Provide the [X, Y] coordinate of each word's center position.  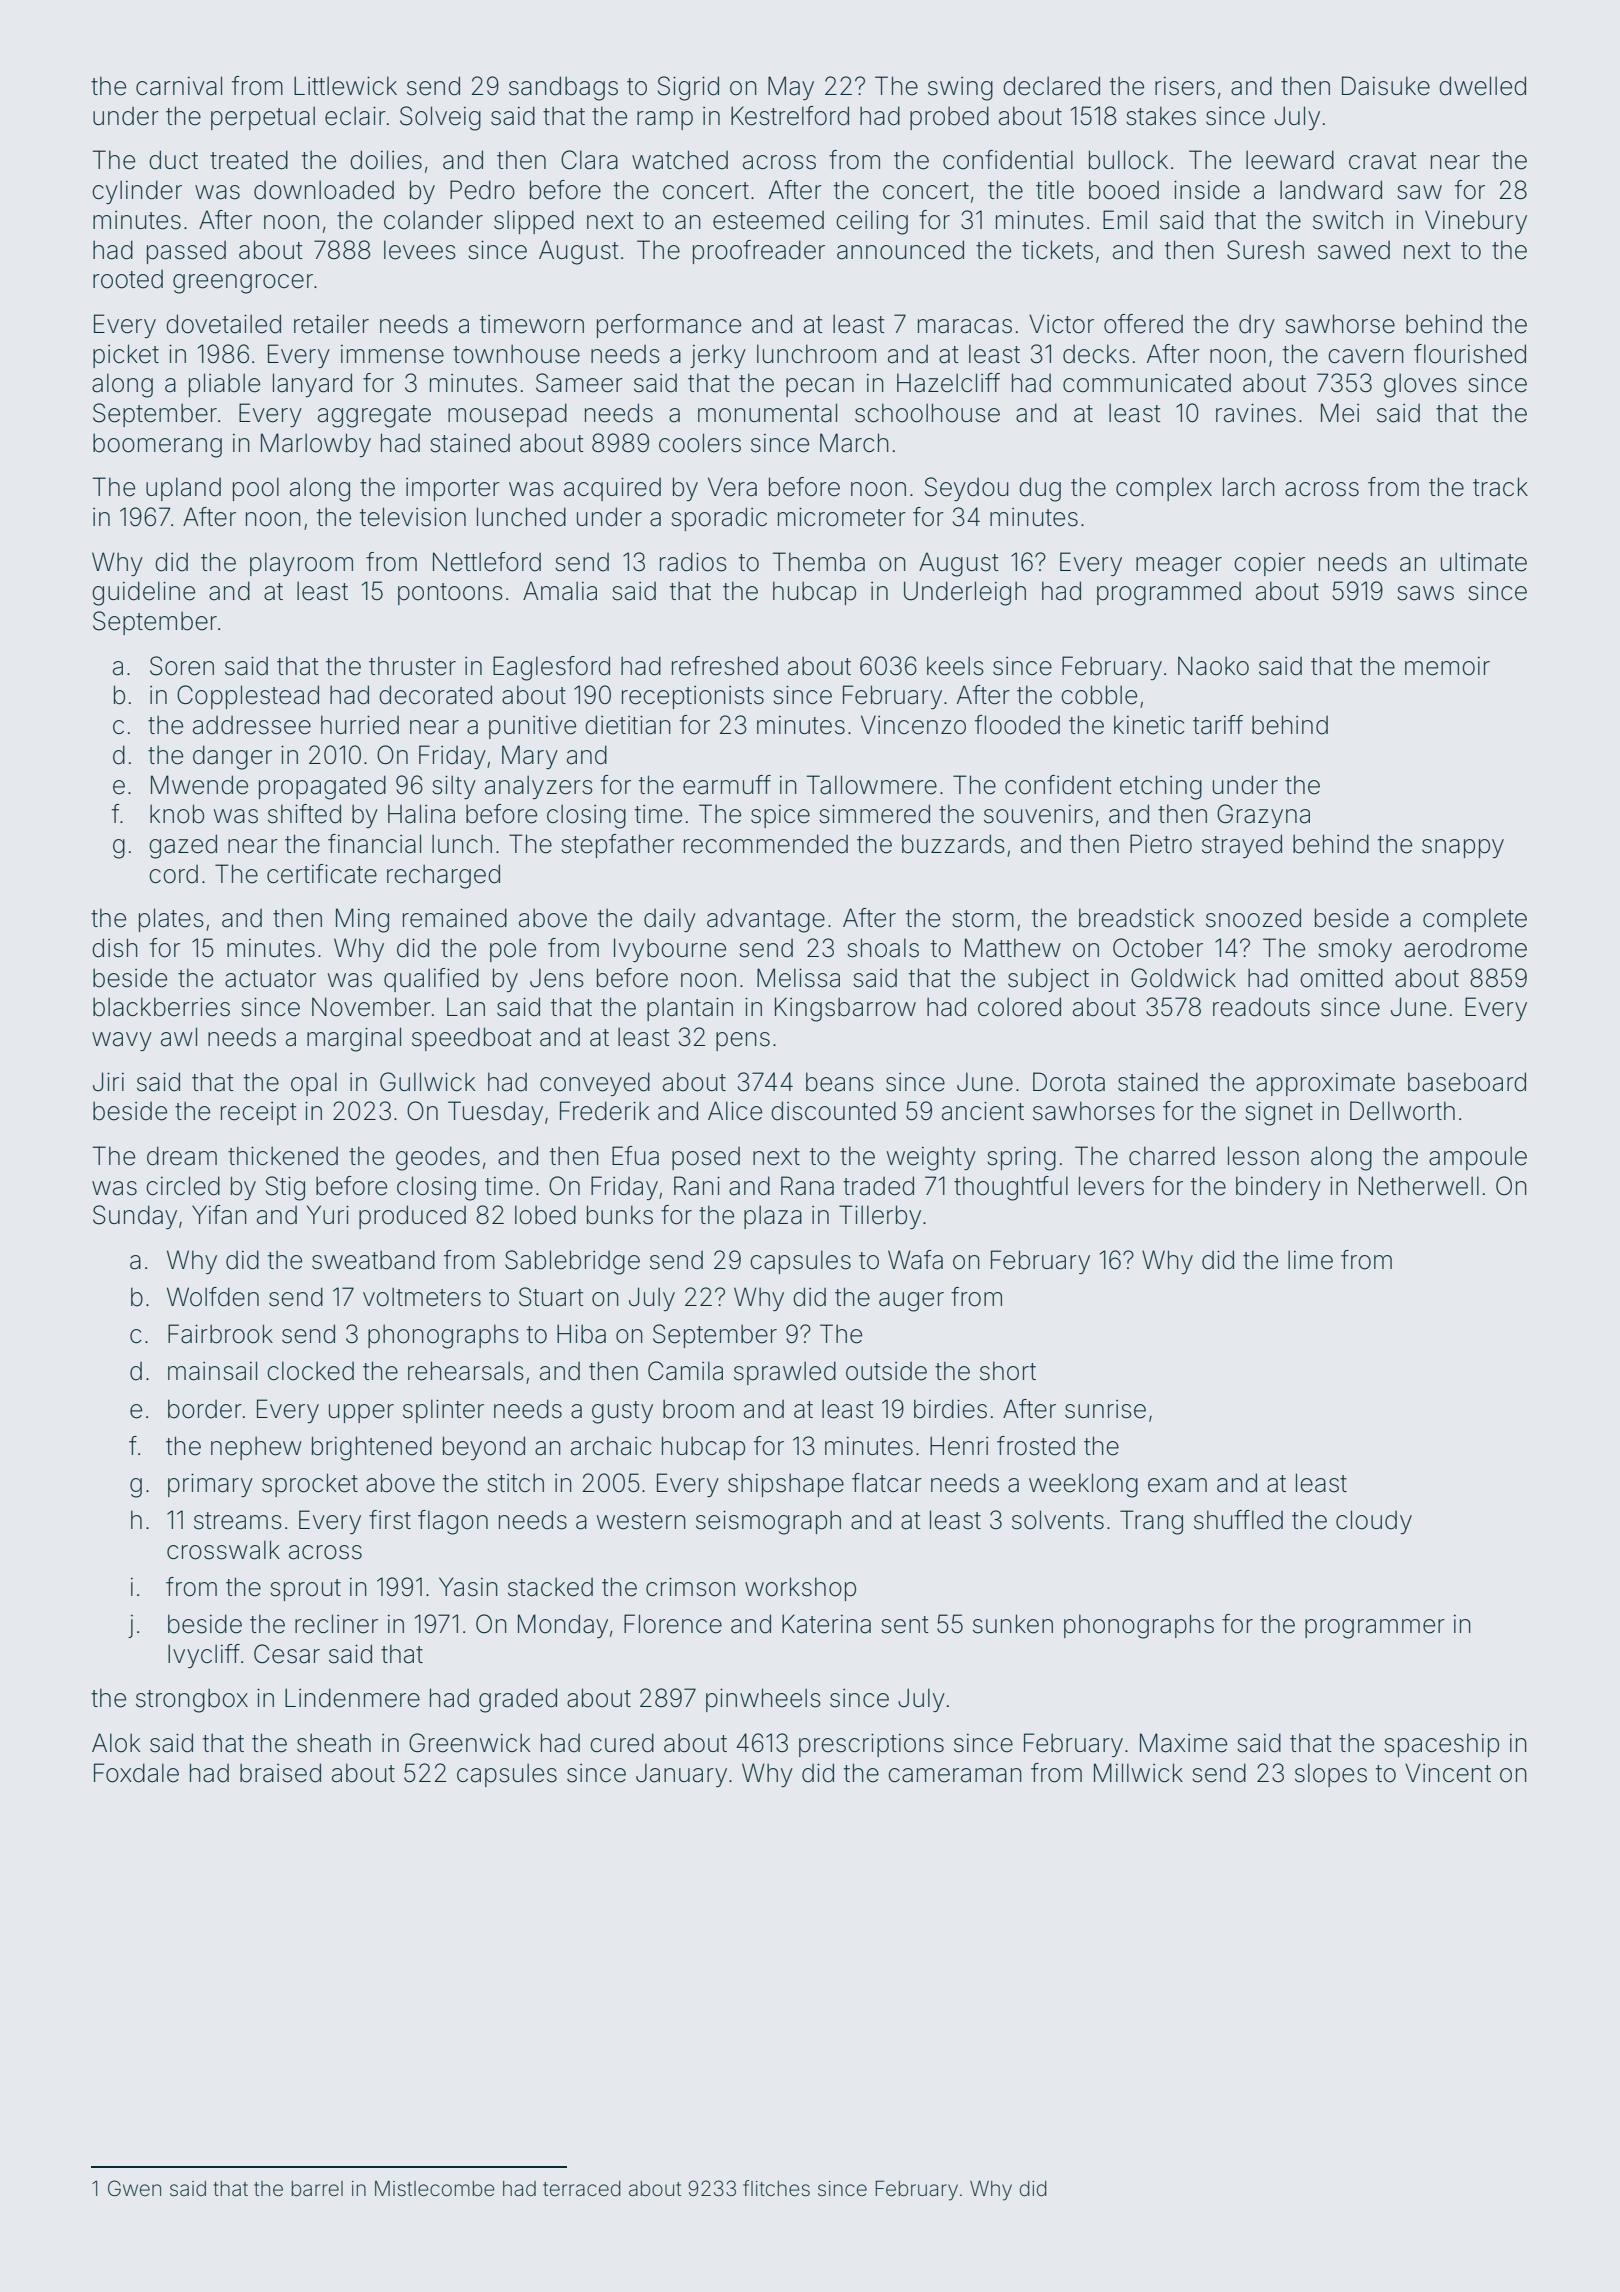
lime [1310, 1260]
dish [115, 948]
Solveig [440, 118]
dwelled [1482, 86]
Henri [959, 1446]
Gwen [134, 2188]
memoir [1447, 666]
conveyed [595, 1084]
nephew [256, 1448]
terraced [582, 2189]
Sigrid [688, 88]
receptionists [693, 697]
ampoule [1478, 1158]
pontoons [450, 594]
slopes [1331, 1775]
